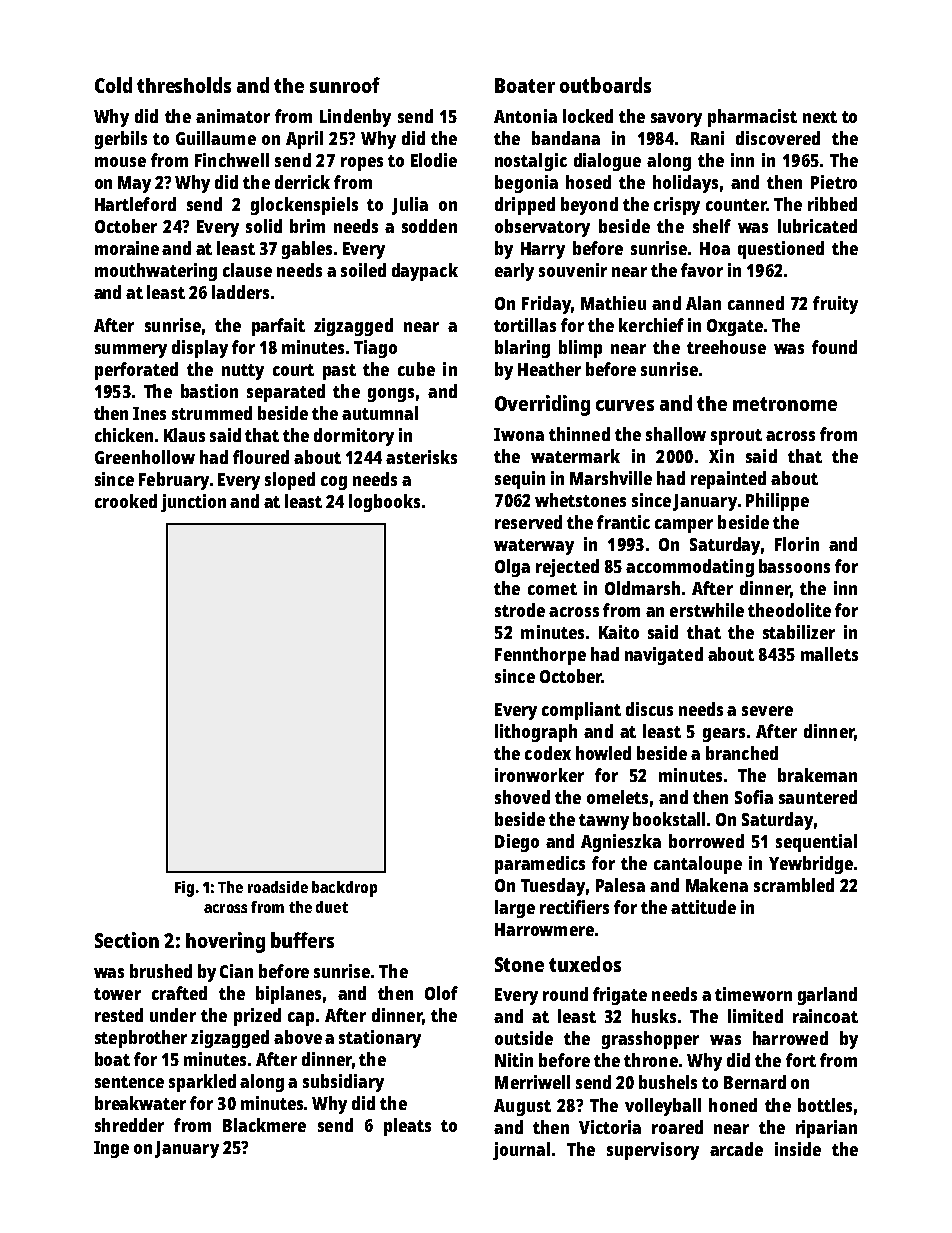  I want to click on soiled, so click(363, 270).
